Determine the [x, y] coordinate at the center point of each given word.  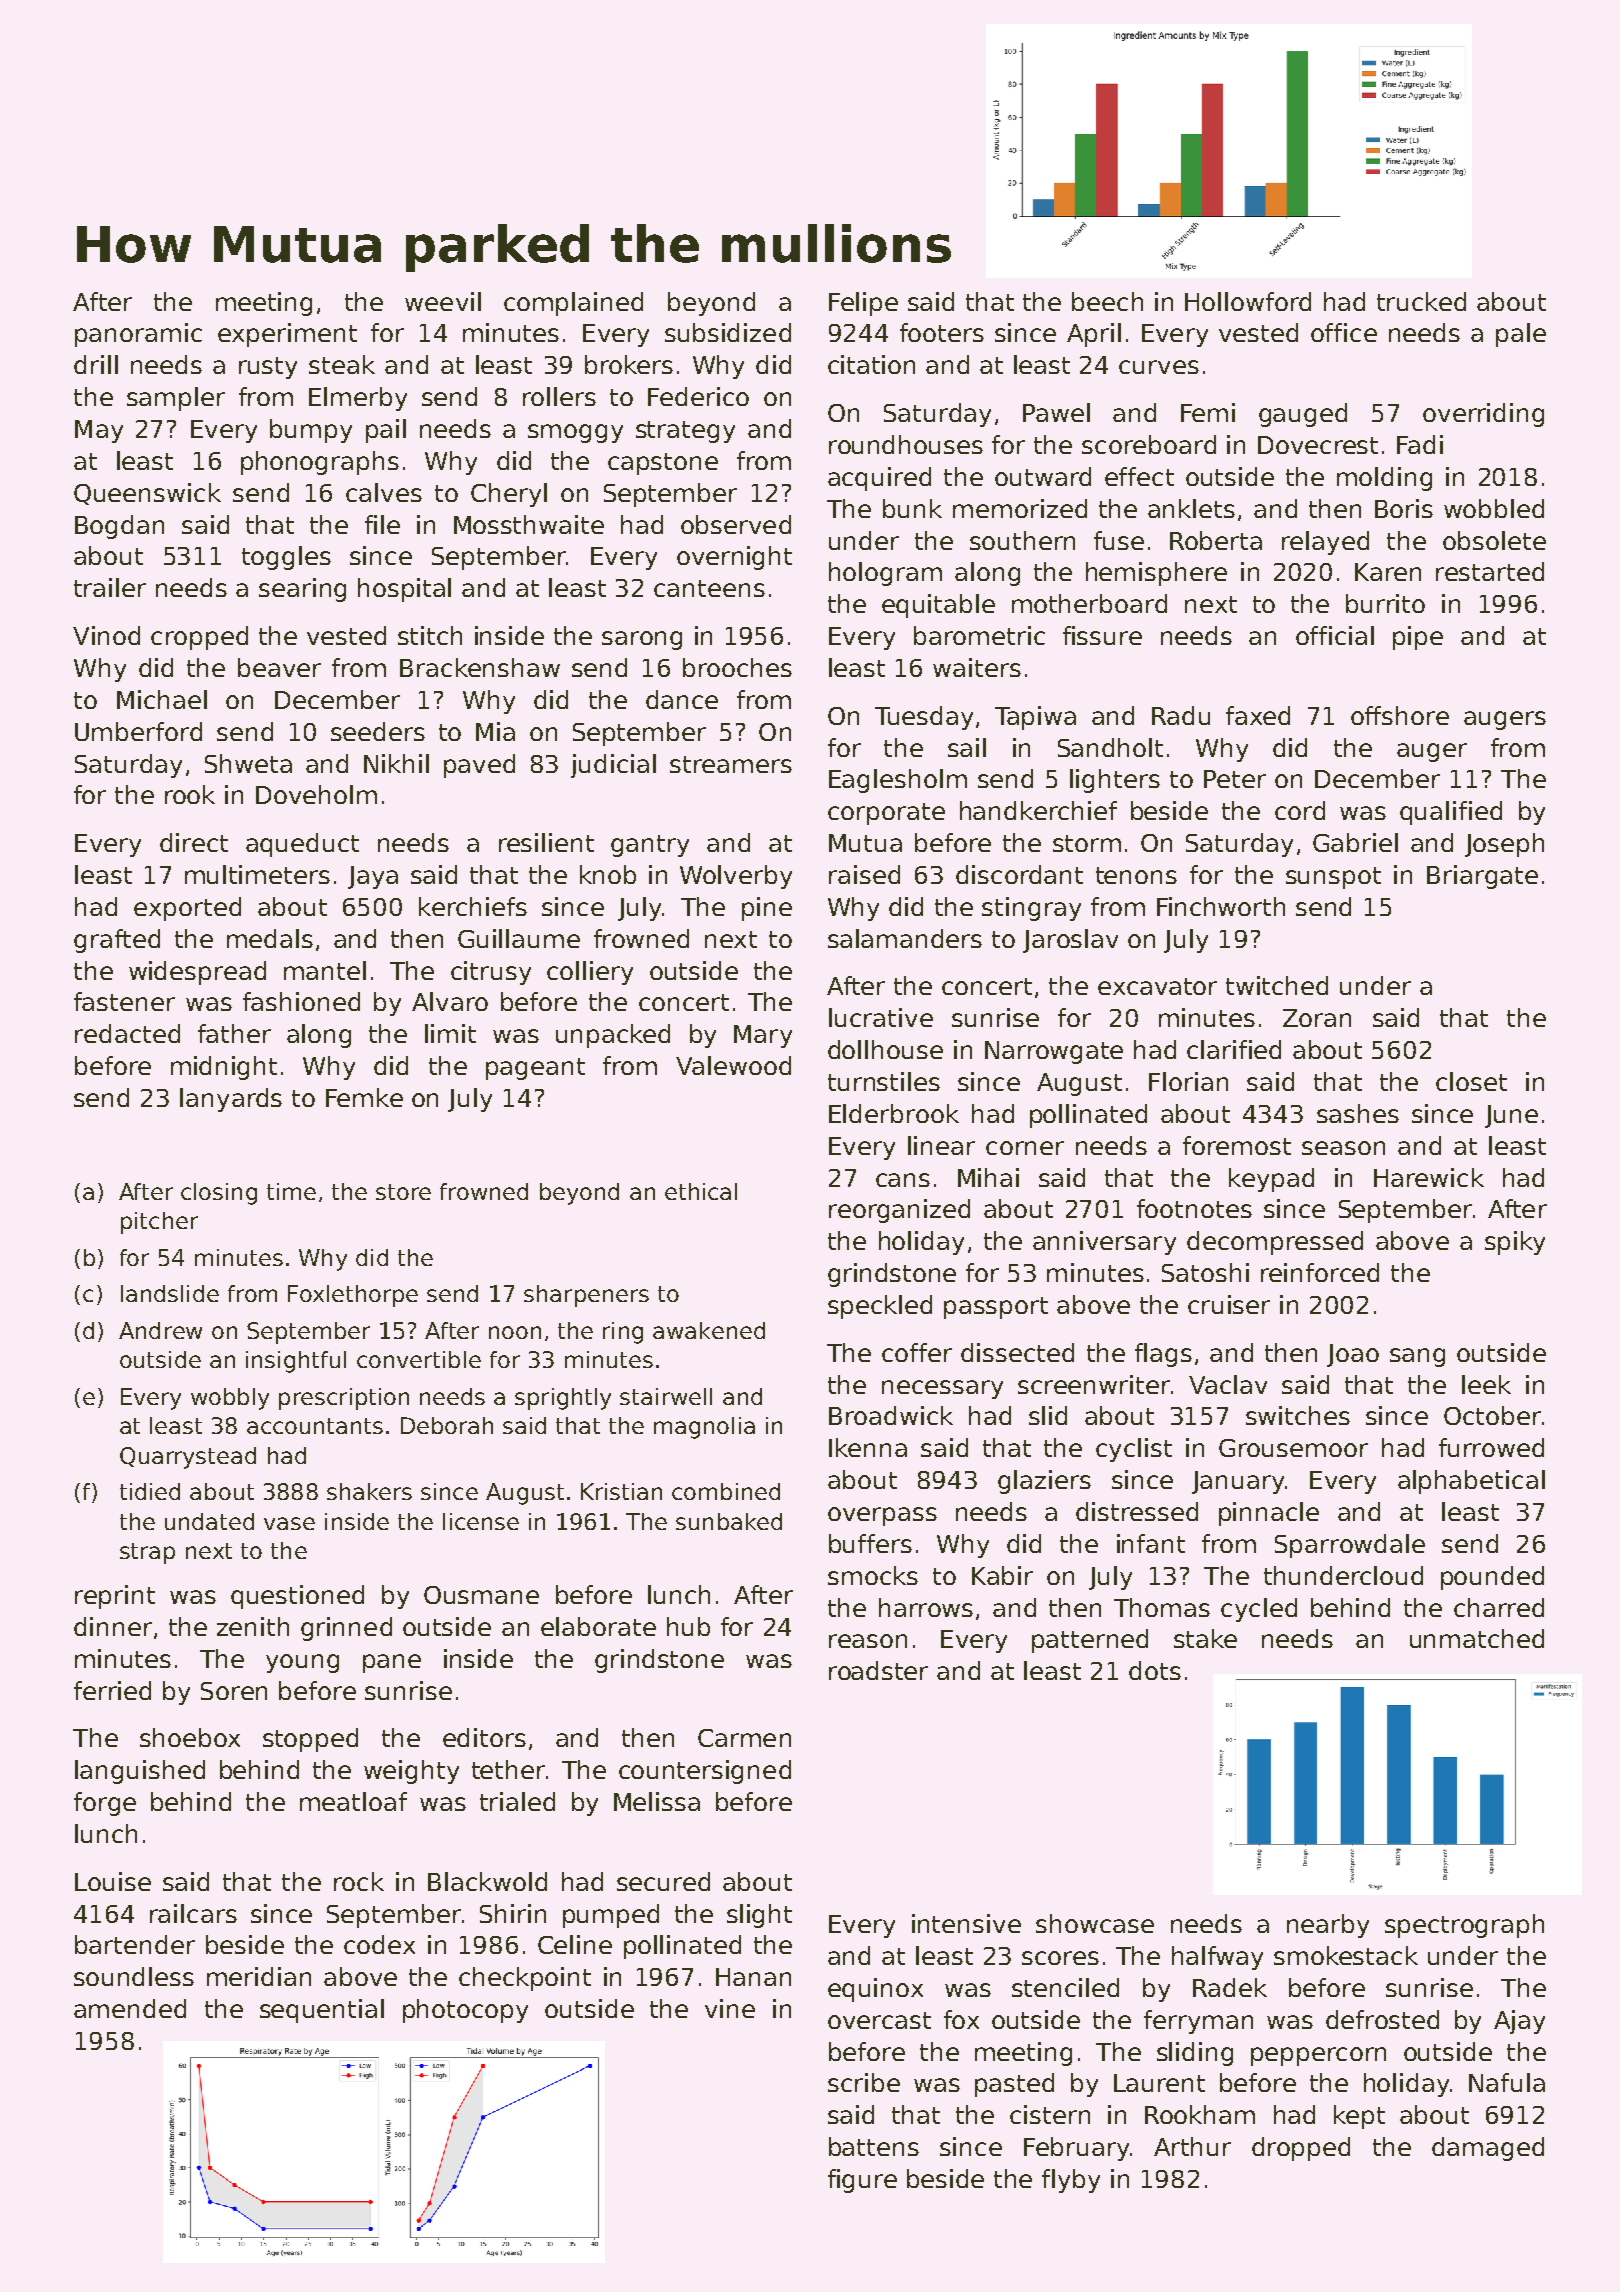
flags [1163, 1355]
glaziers [1044, 1482]
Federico [698, 396]
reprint [115, 1597]
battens [874, 2146]
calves [384, 492]
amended [130, 2008]
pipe [1418, 638]
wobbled [1494, 508]
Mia [495, 731]
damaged [1488, 2149]
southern [1022, 540]
